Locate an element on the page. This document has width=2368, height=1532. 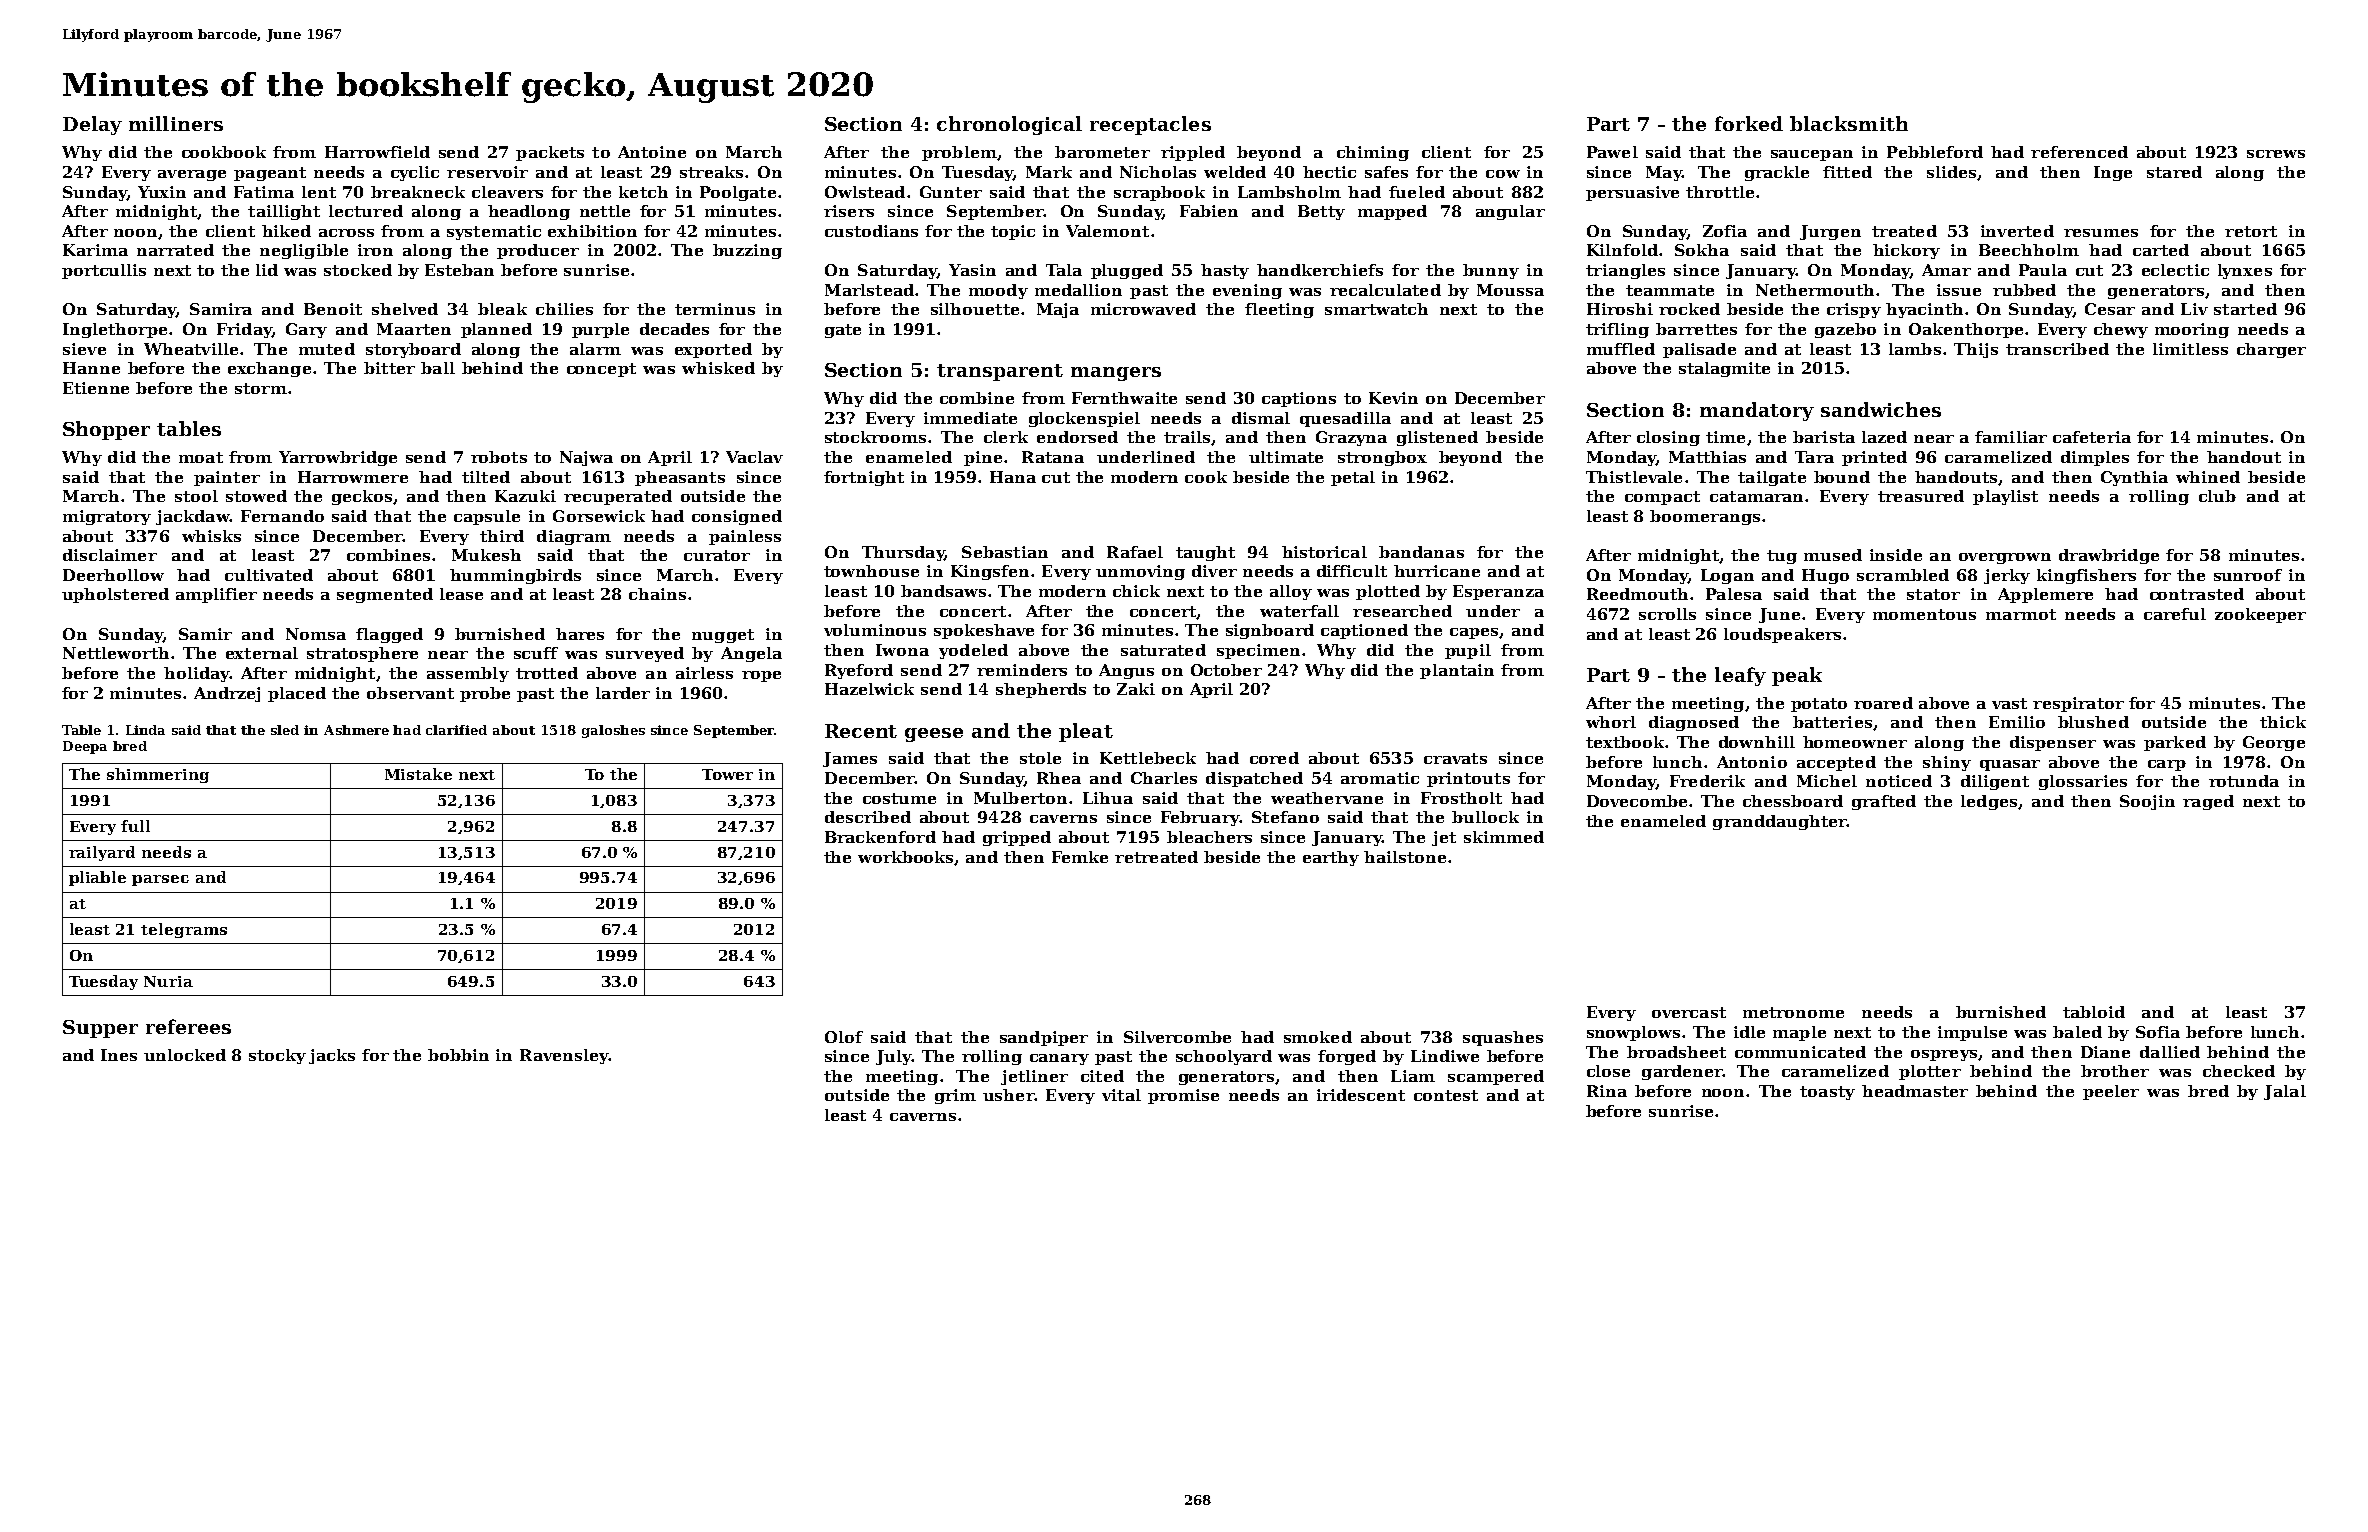
Ravensley is located at coordinates (564, 1056).
